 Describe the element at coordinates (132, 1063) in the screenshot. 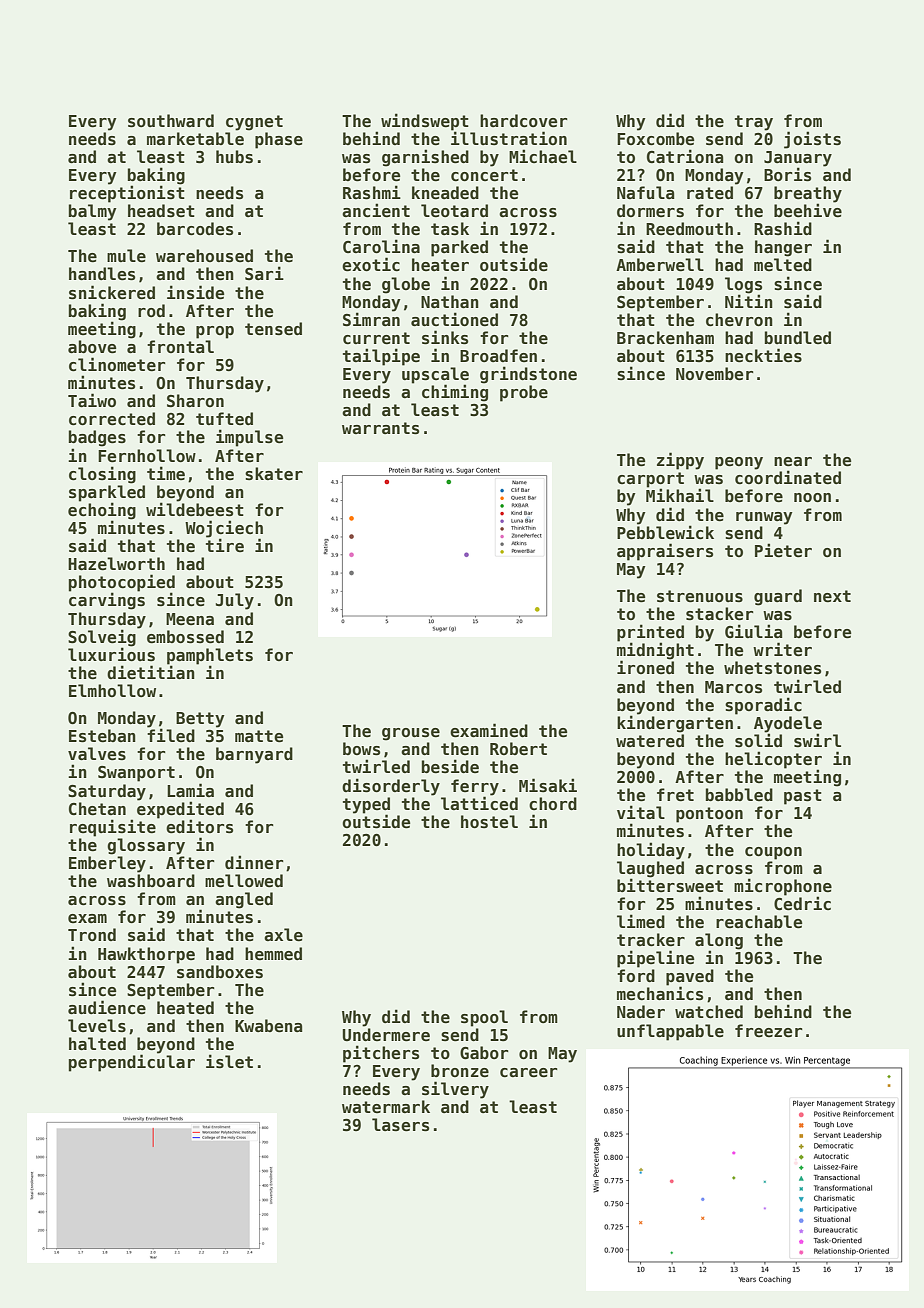

I see `perpendicular` at that location.
